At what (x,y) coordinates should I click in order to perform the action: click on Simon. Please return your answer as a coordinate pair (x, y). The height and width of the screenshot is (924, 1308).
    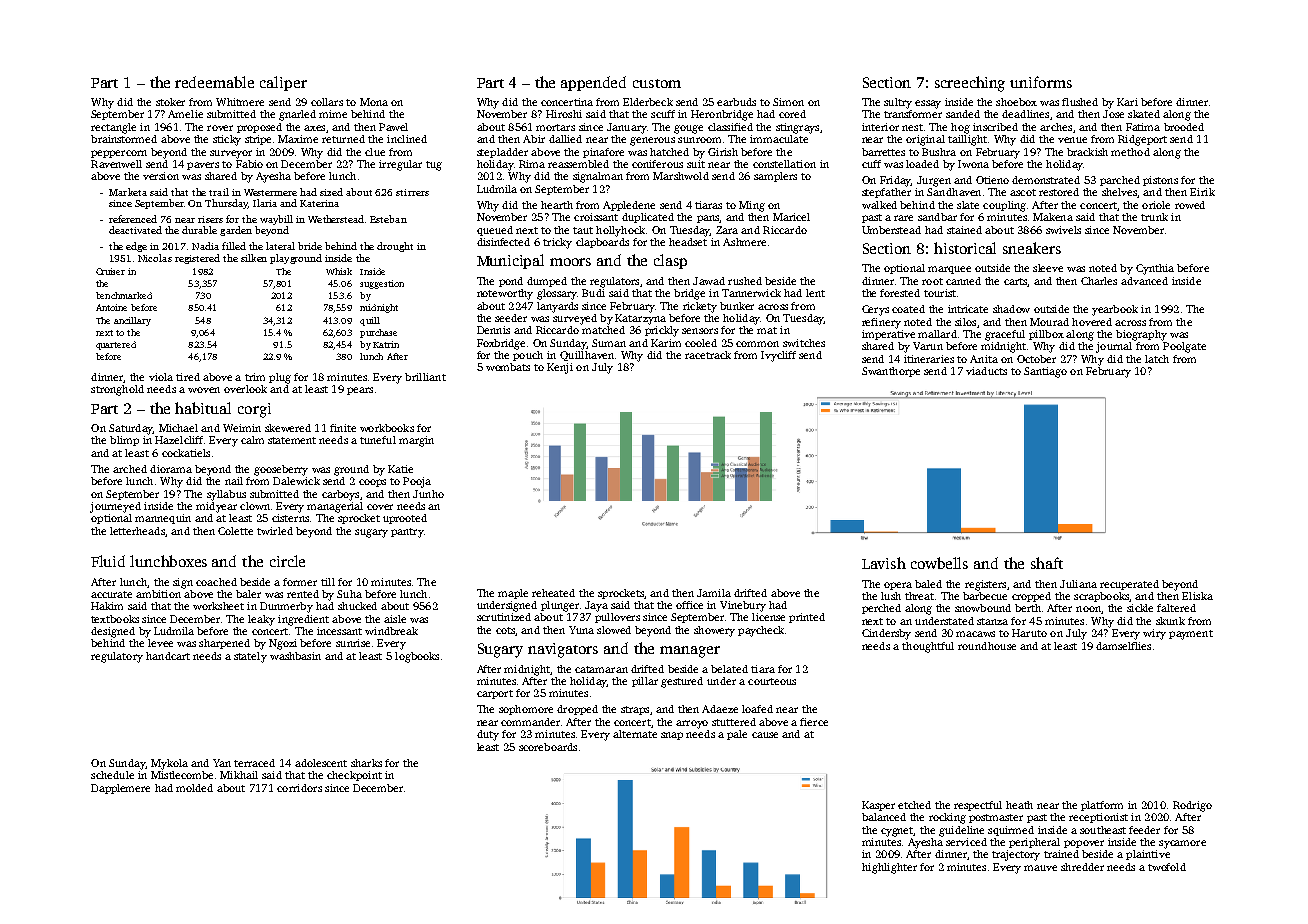
    Looking at the image, I should click on (788, 102).
